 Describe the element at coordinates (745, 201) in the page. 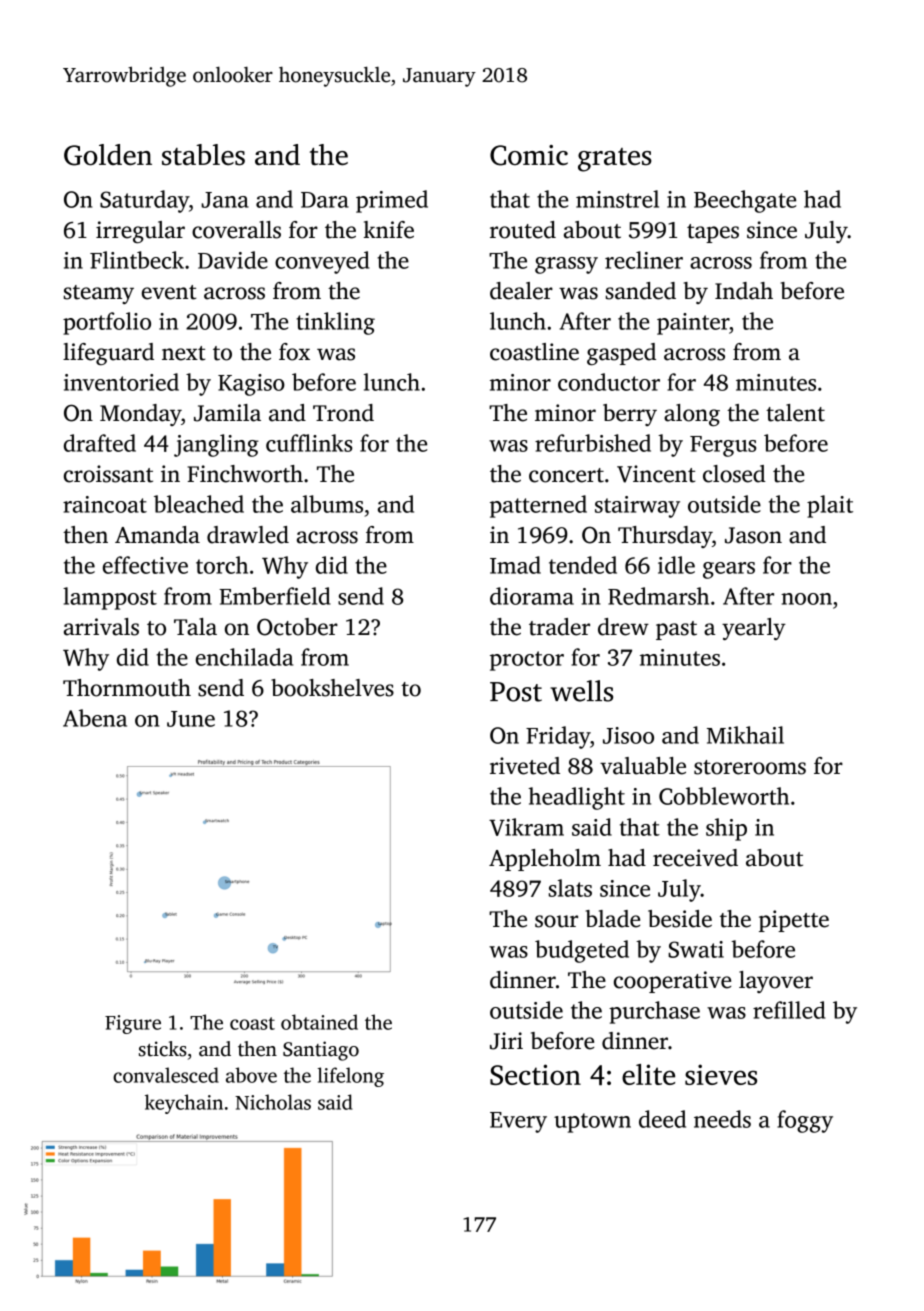

I see `Beechgate` at that location.
